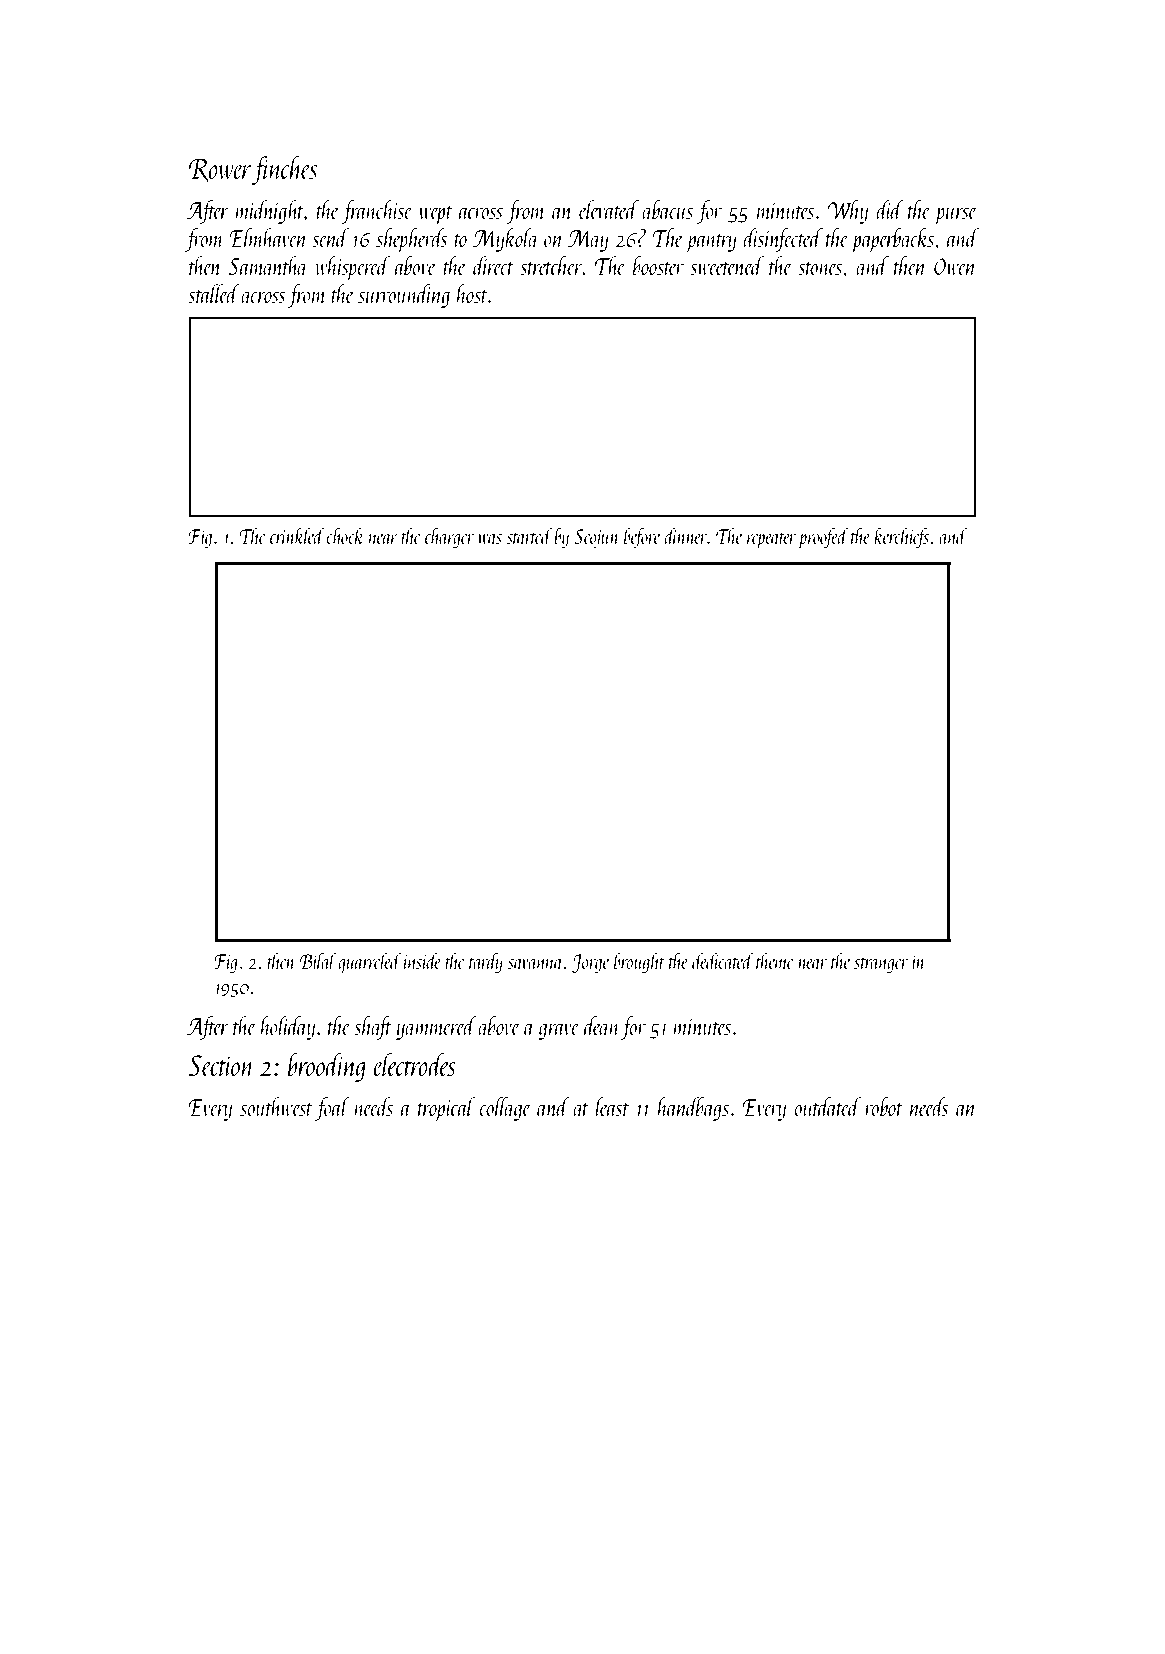  What do you see at coordinates (214, 293) in the screenshot?
I see `stalled` at bounding box center [214, 293].
